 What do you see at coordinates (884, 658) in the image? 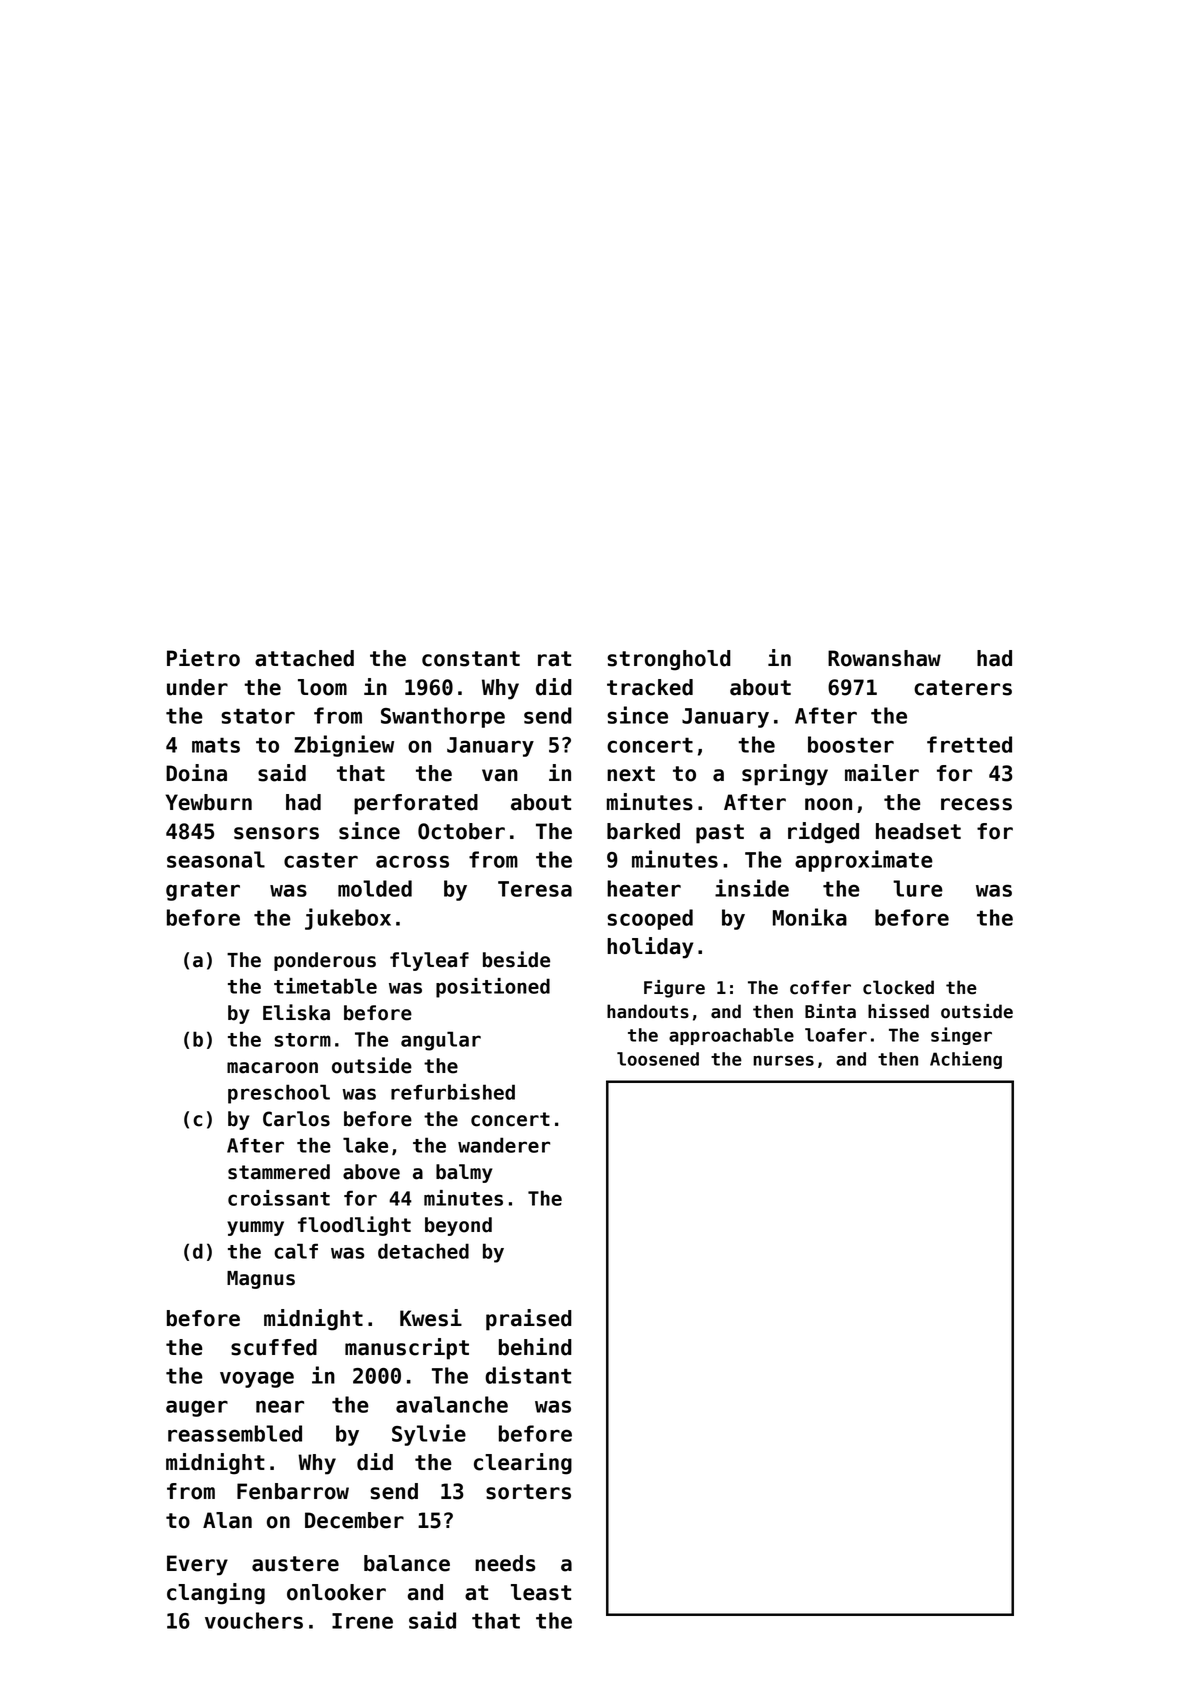
I see `Rowanshaw` at bounding box center [884, 658].
